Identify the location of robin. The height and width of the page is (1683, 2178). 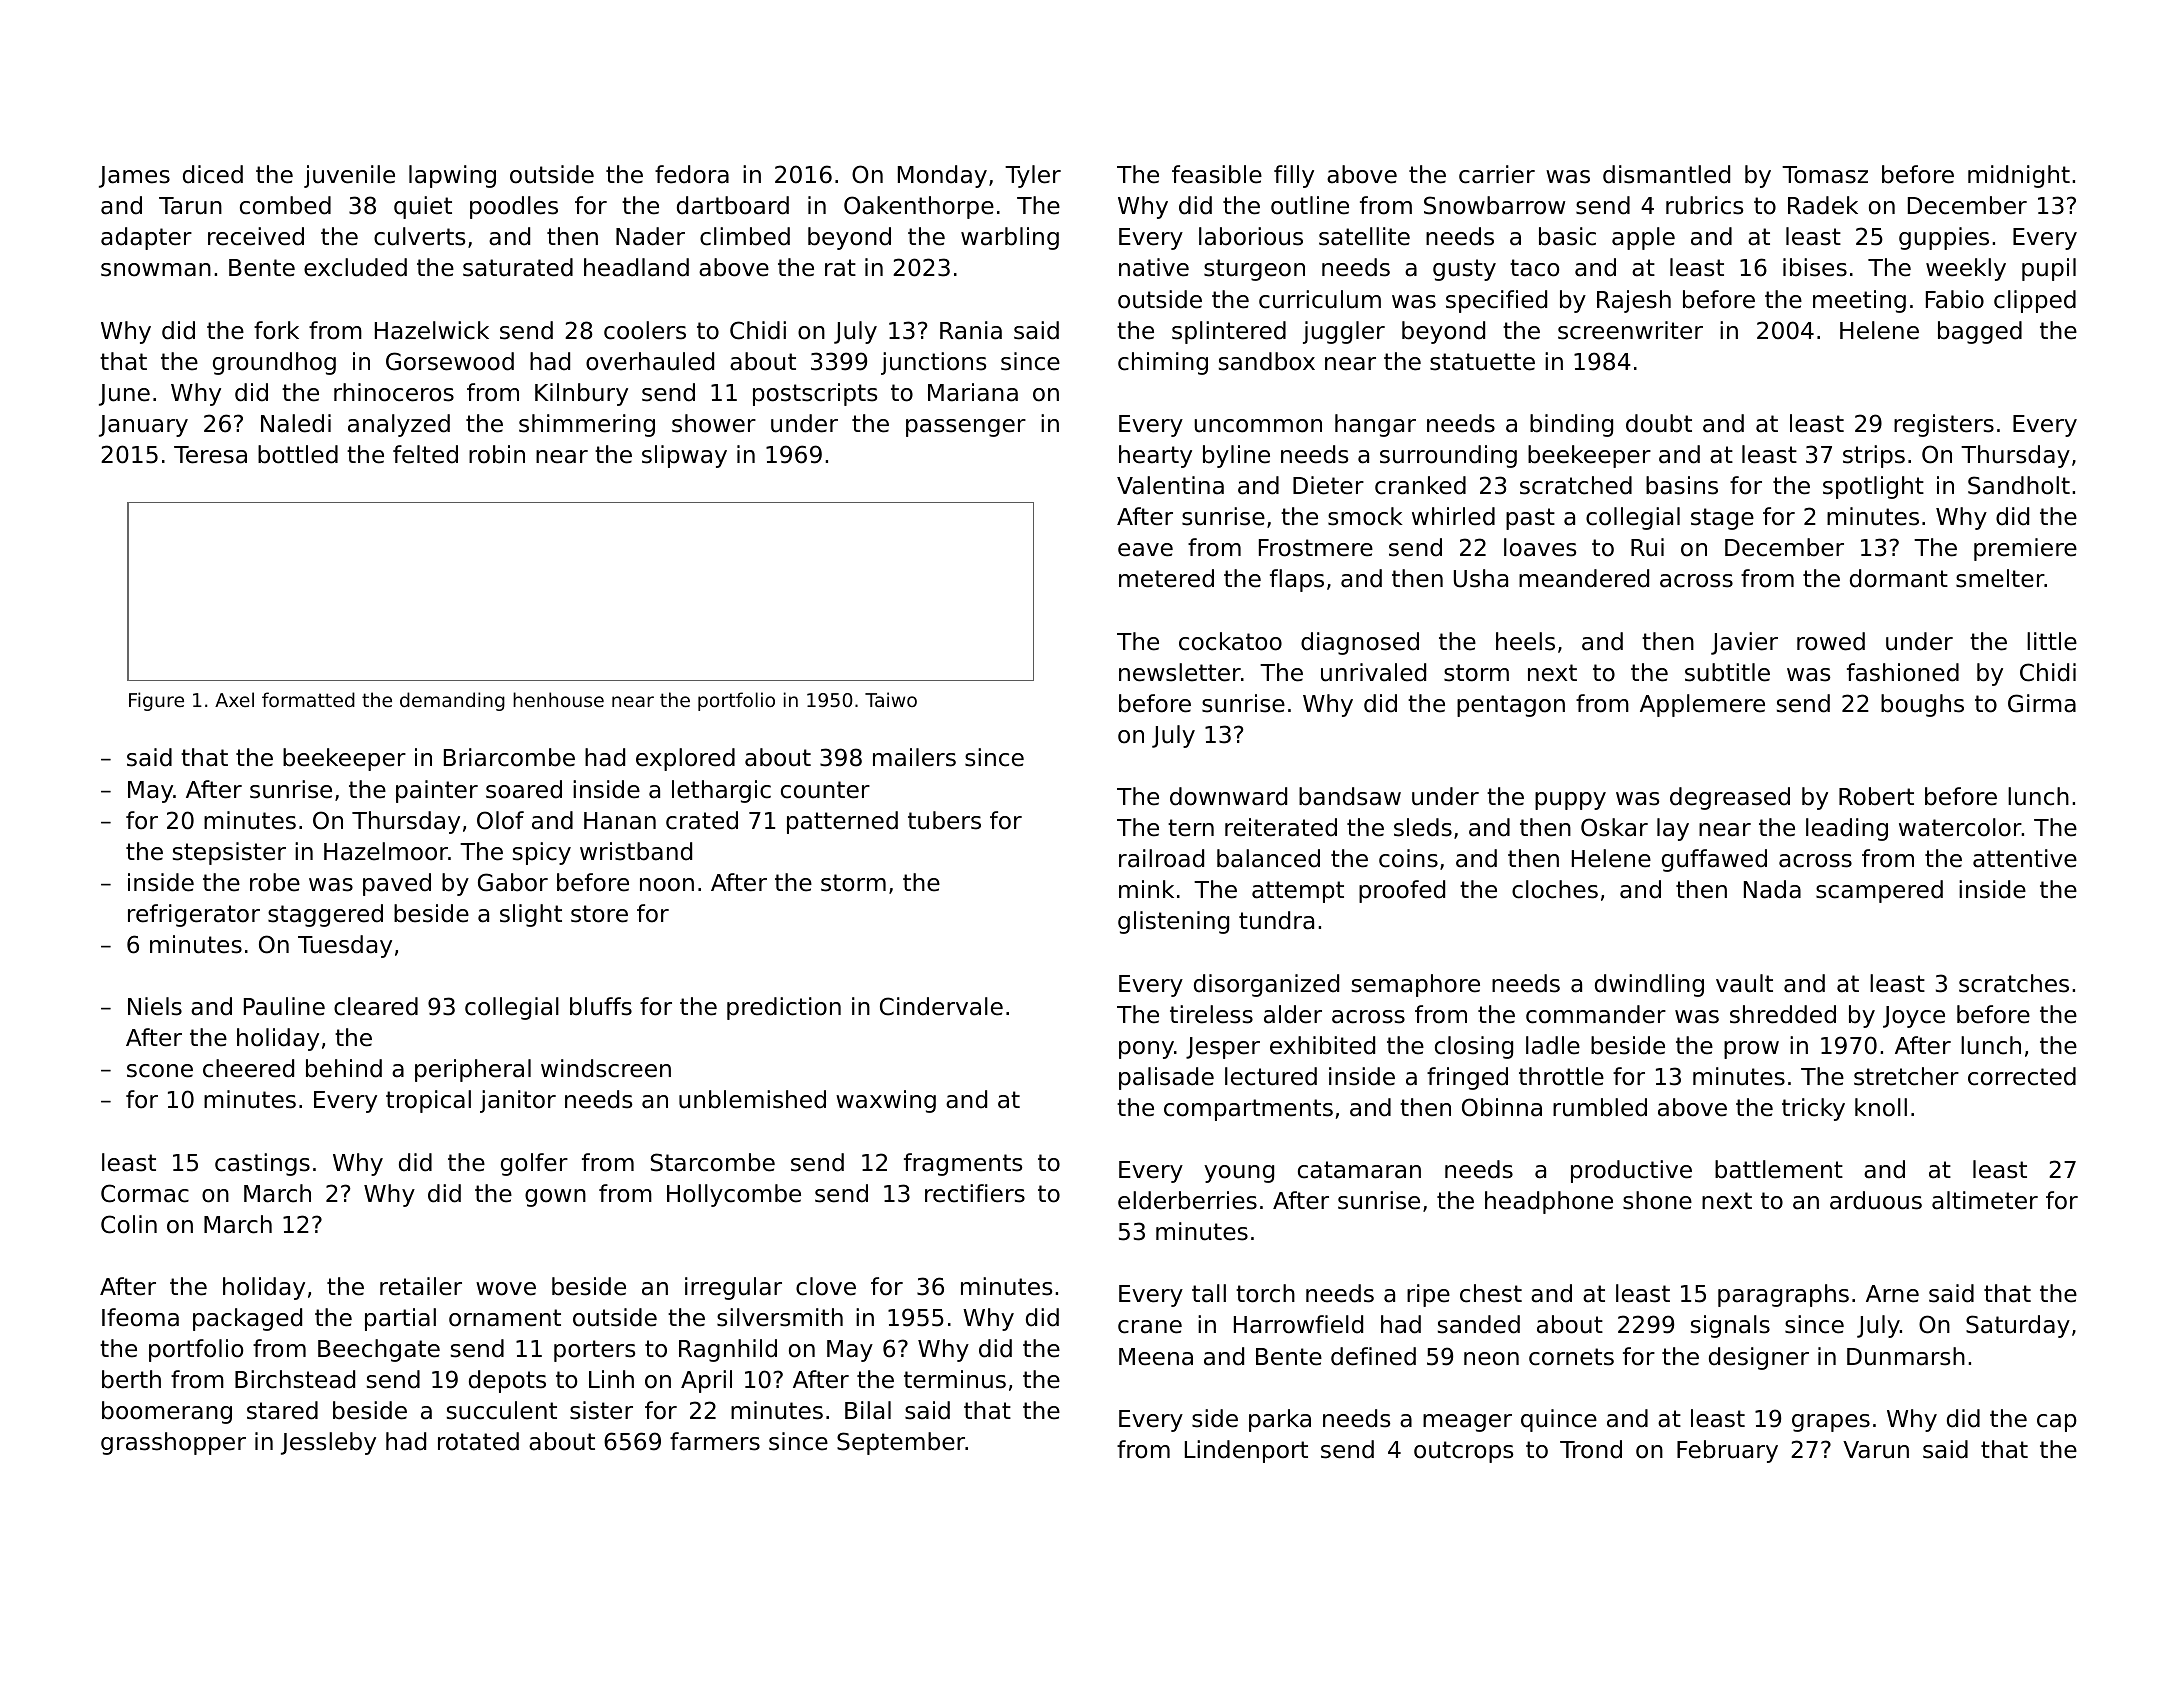
(497, 454).
